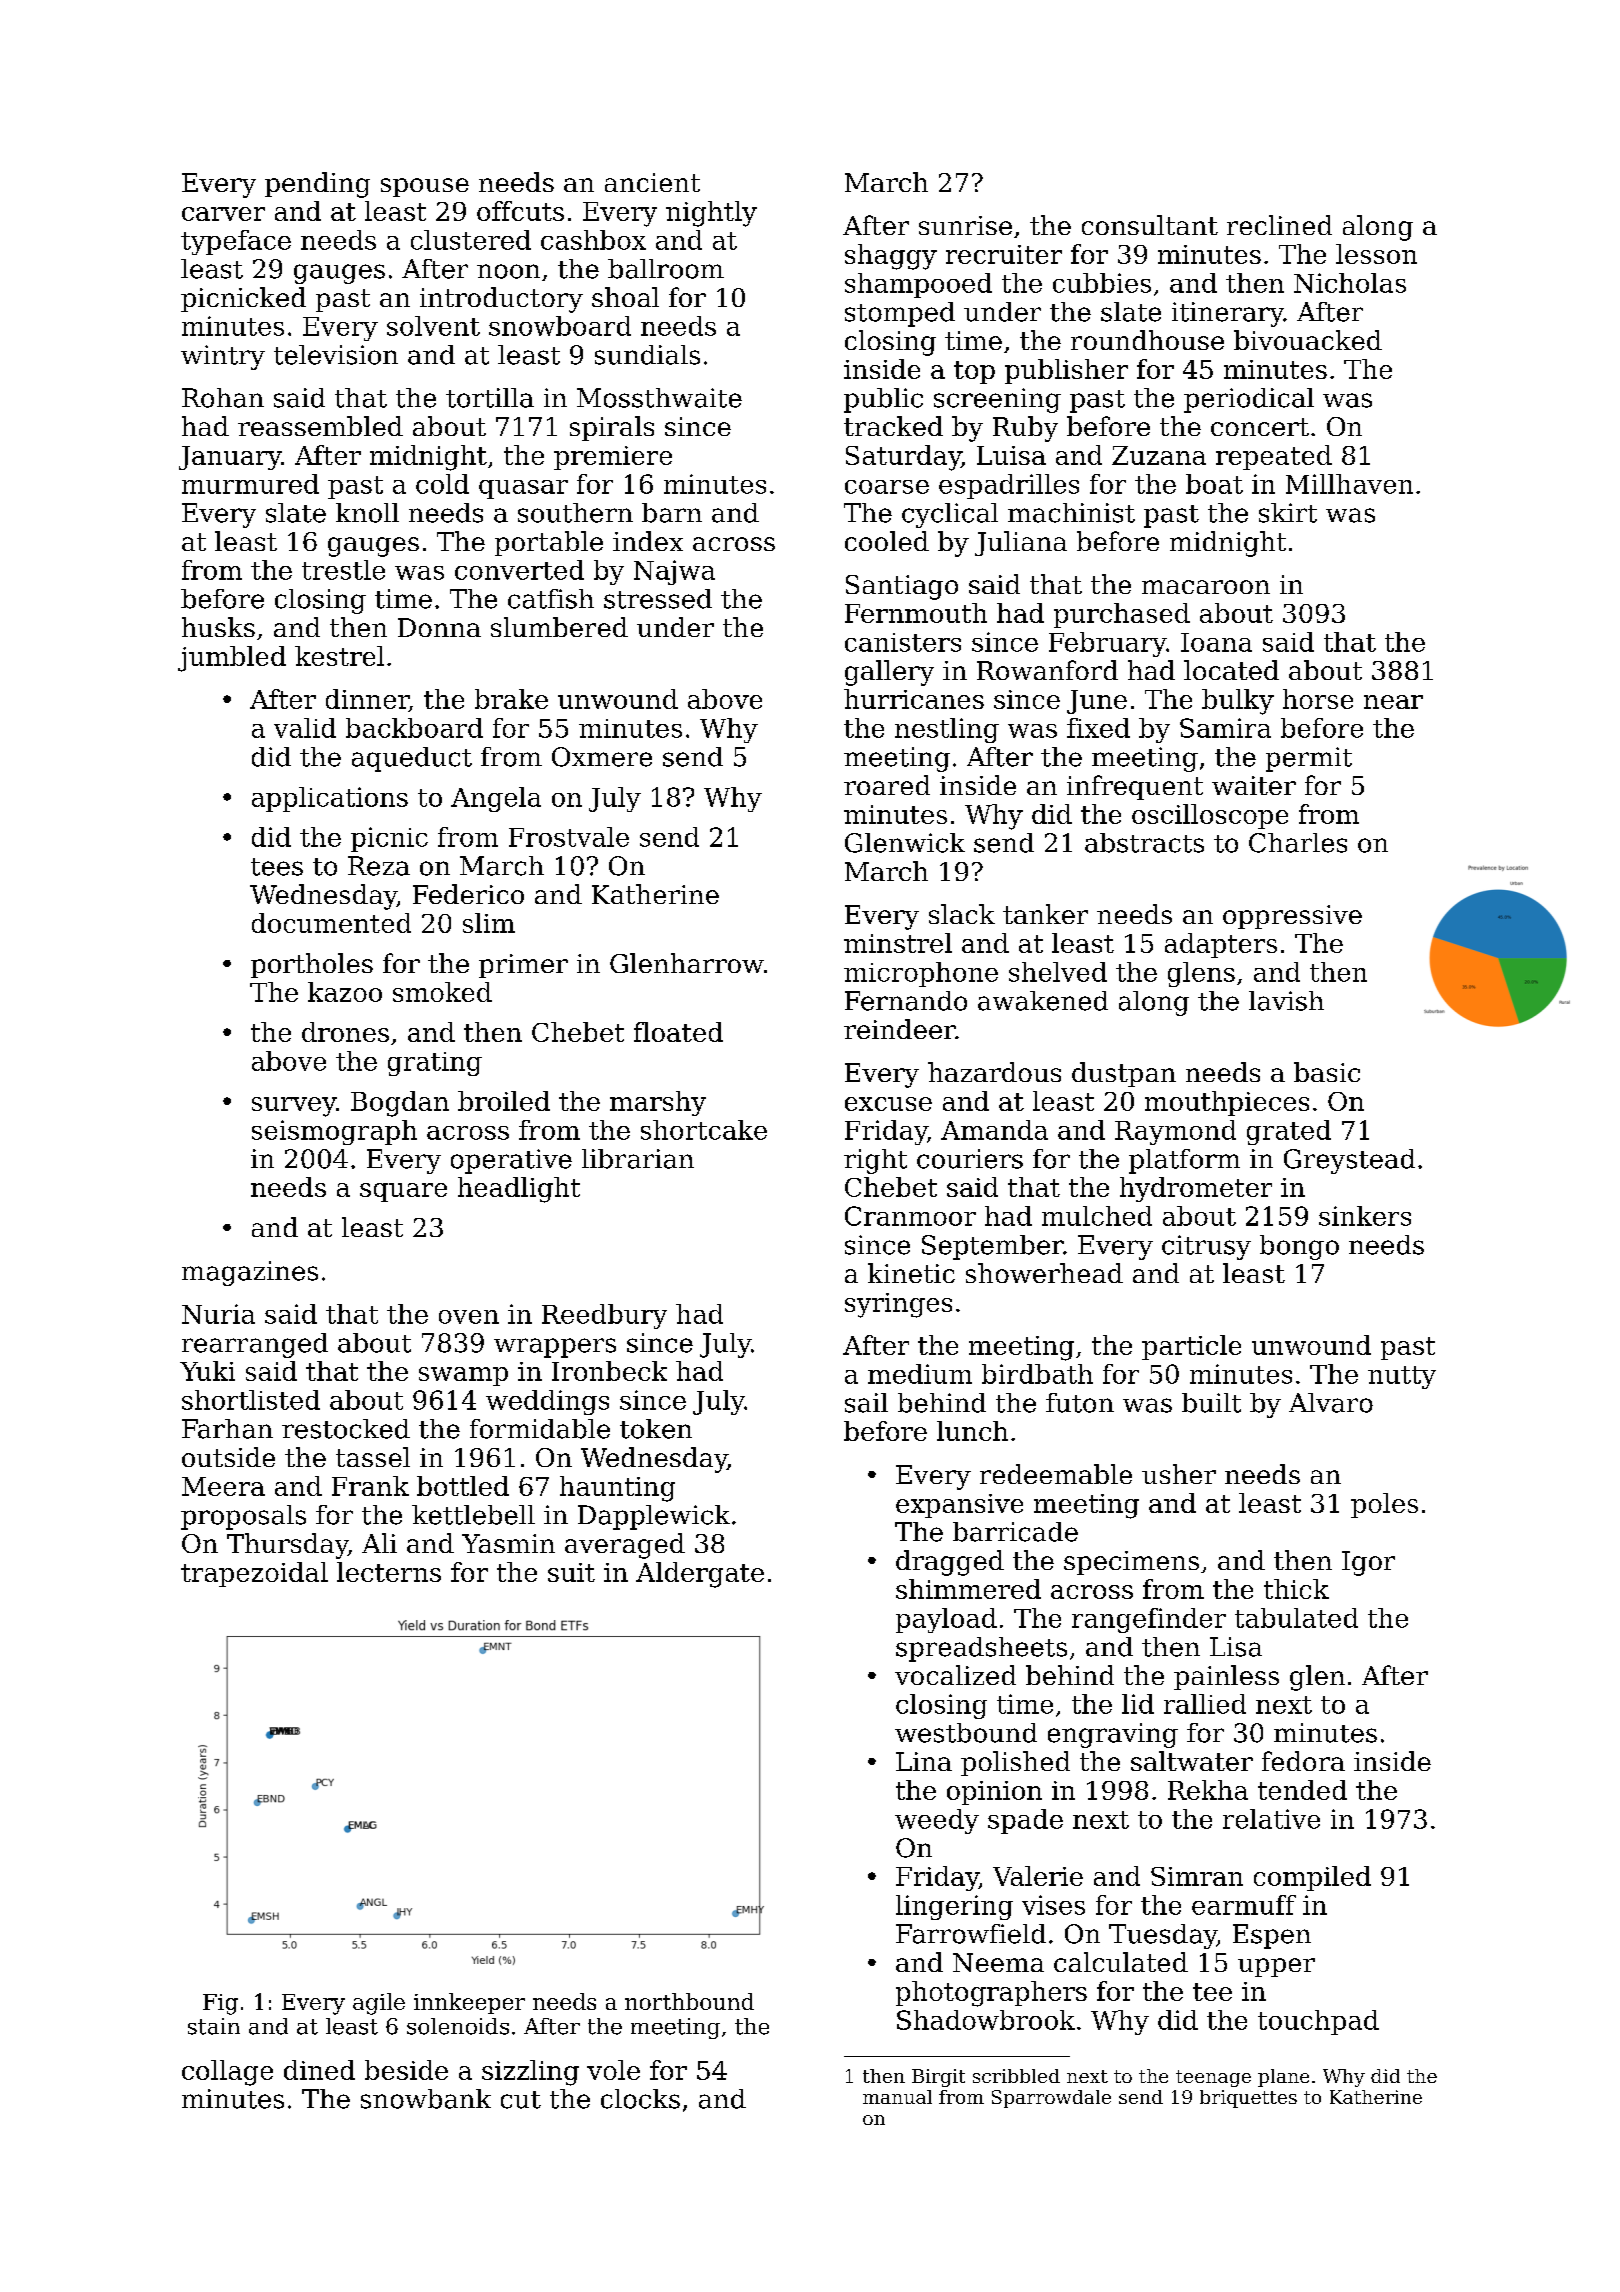 Image resolution: width=1620 pixels, height=2292 pixels. What do you see at coordinates (250, 484) in the page?
I see `murmured` at bounding box center [250, 484].
